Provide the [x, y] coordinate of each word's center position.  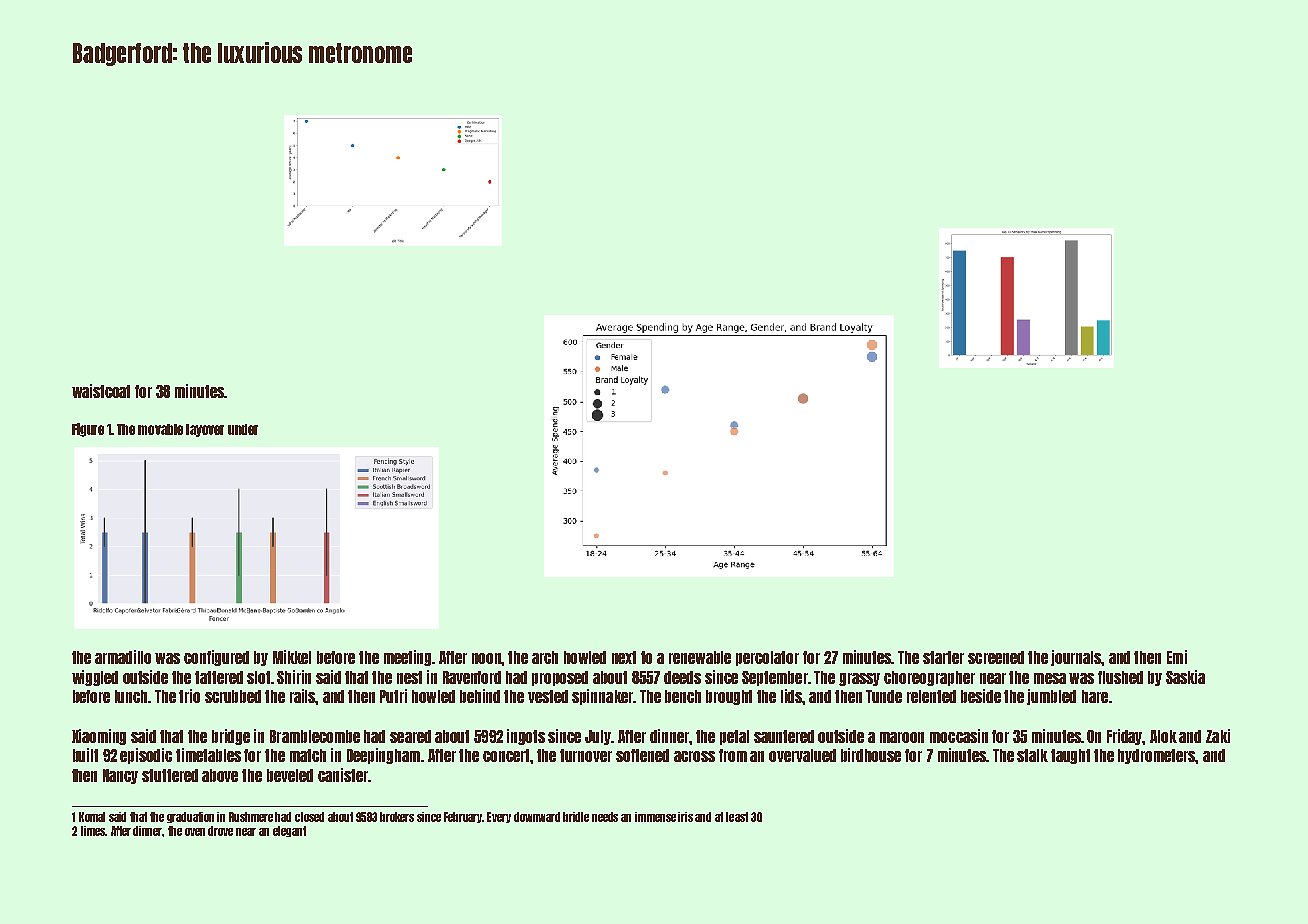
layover [205, 430]
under [243, 429]
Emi [1177, 657]
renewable [700, 657]
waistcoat [101, 391]
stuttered [170, 775]
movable [160, 429]
